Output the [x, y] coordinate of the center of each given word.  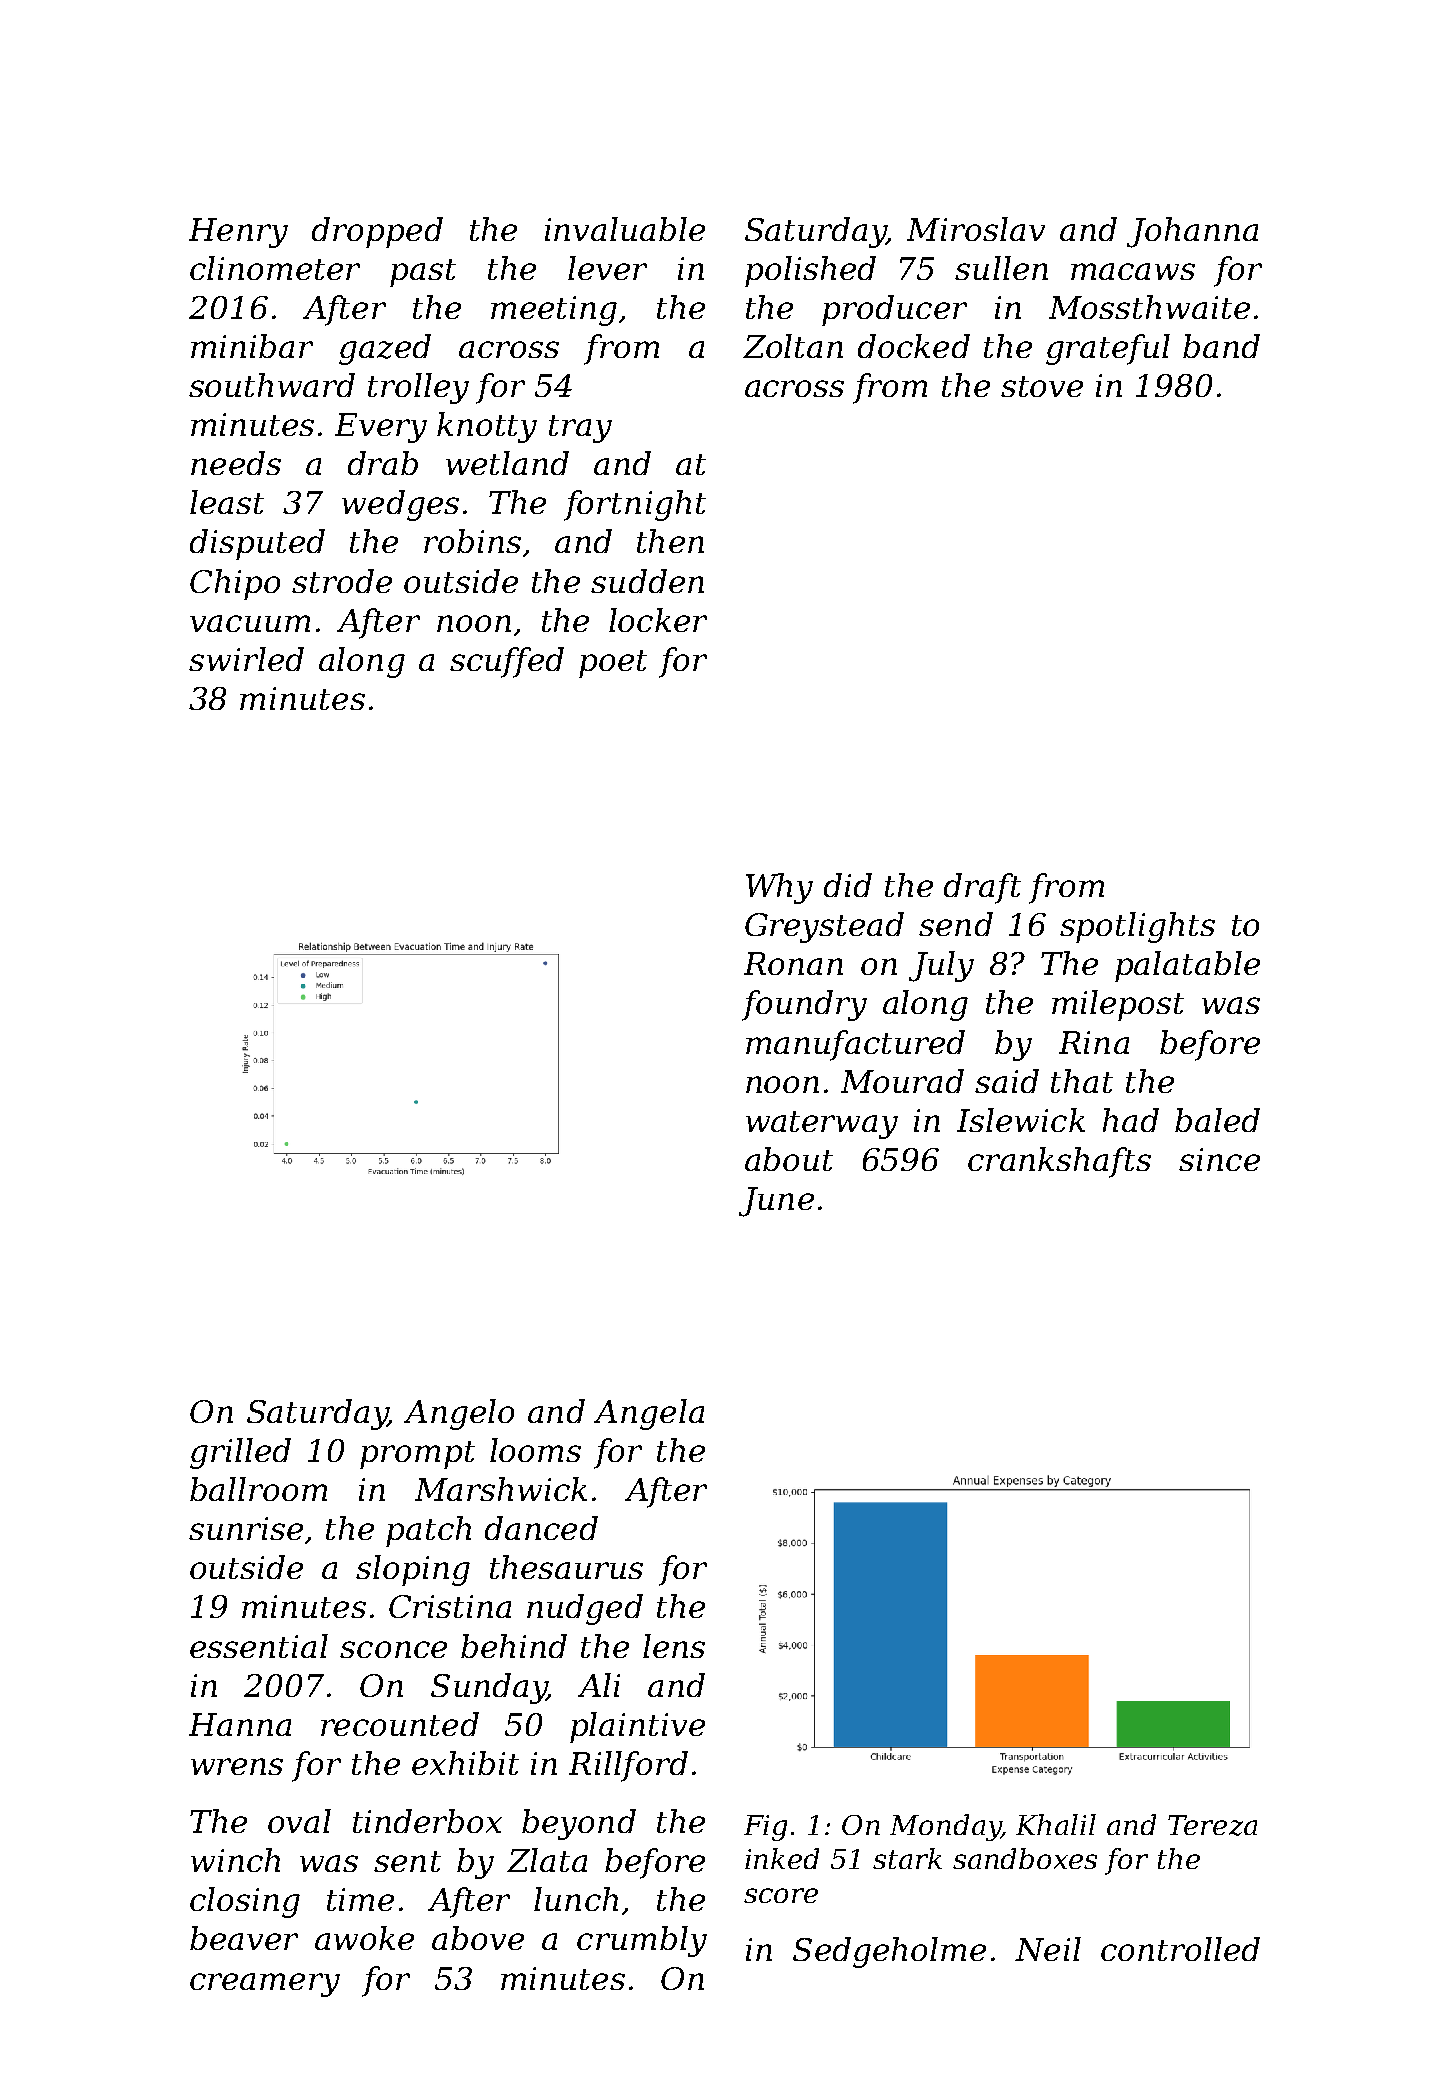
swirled [246, 659]
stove [1042, 386]
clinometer [275, 268]
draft [982, 888]
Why [779, 888]
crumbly [642, 1941]
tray [580, 429]
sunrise [246, 1528]
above [478, 1938]
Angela [649, 1414]
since [1219, 1159]
